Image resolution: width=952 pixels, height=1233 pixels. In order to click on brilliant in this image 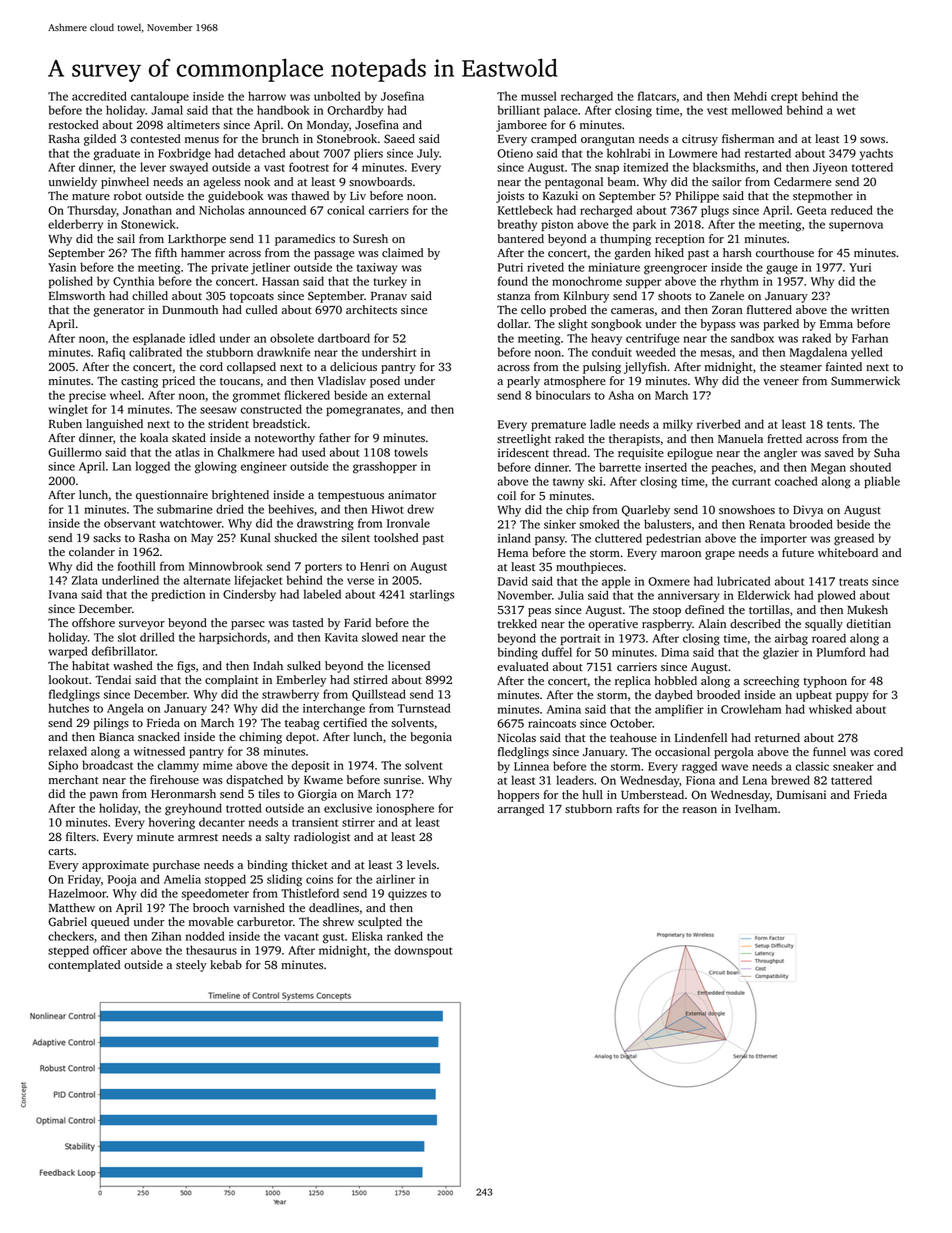, I will do `click(519, 110)`.
